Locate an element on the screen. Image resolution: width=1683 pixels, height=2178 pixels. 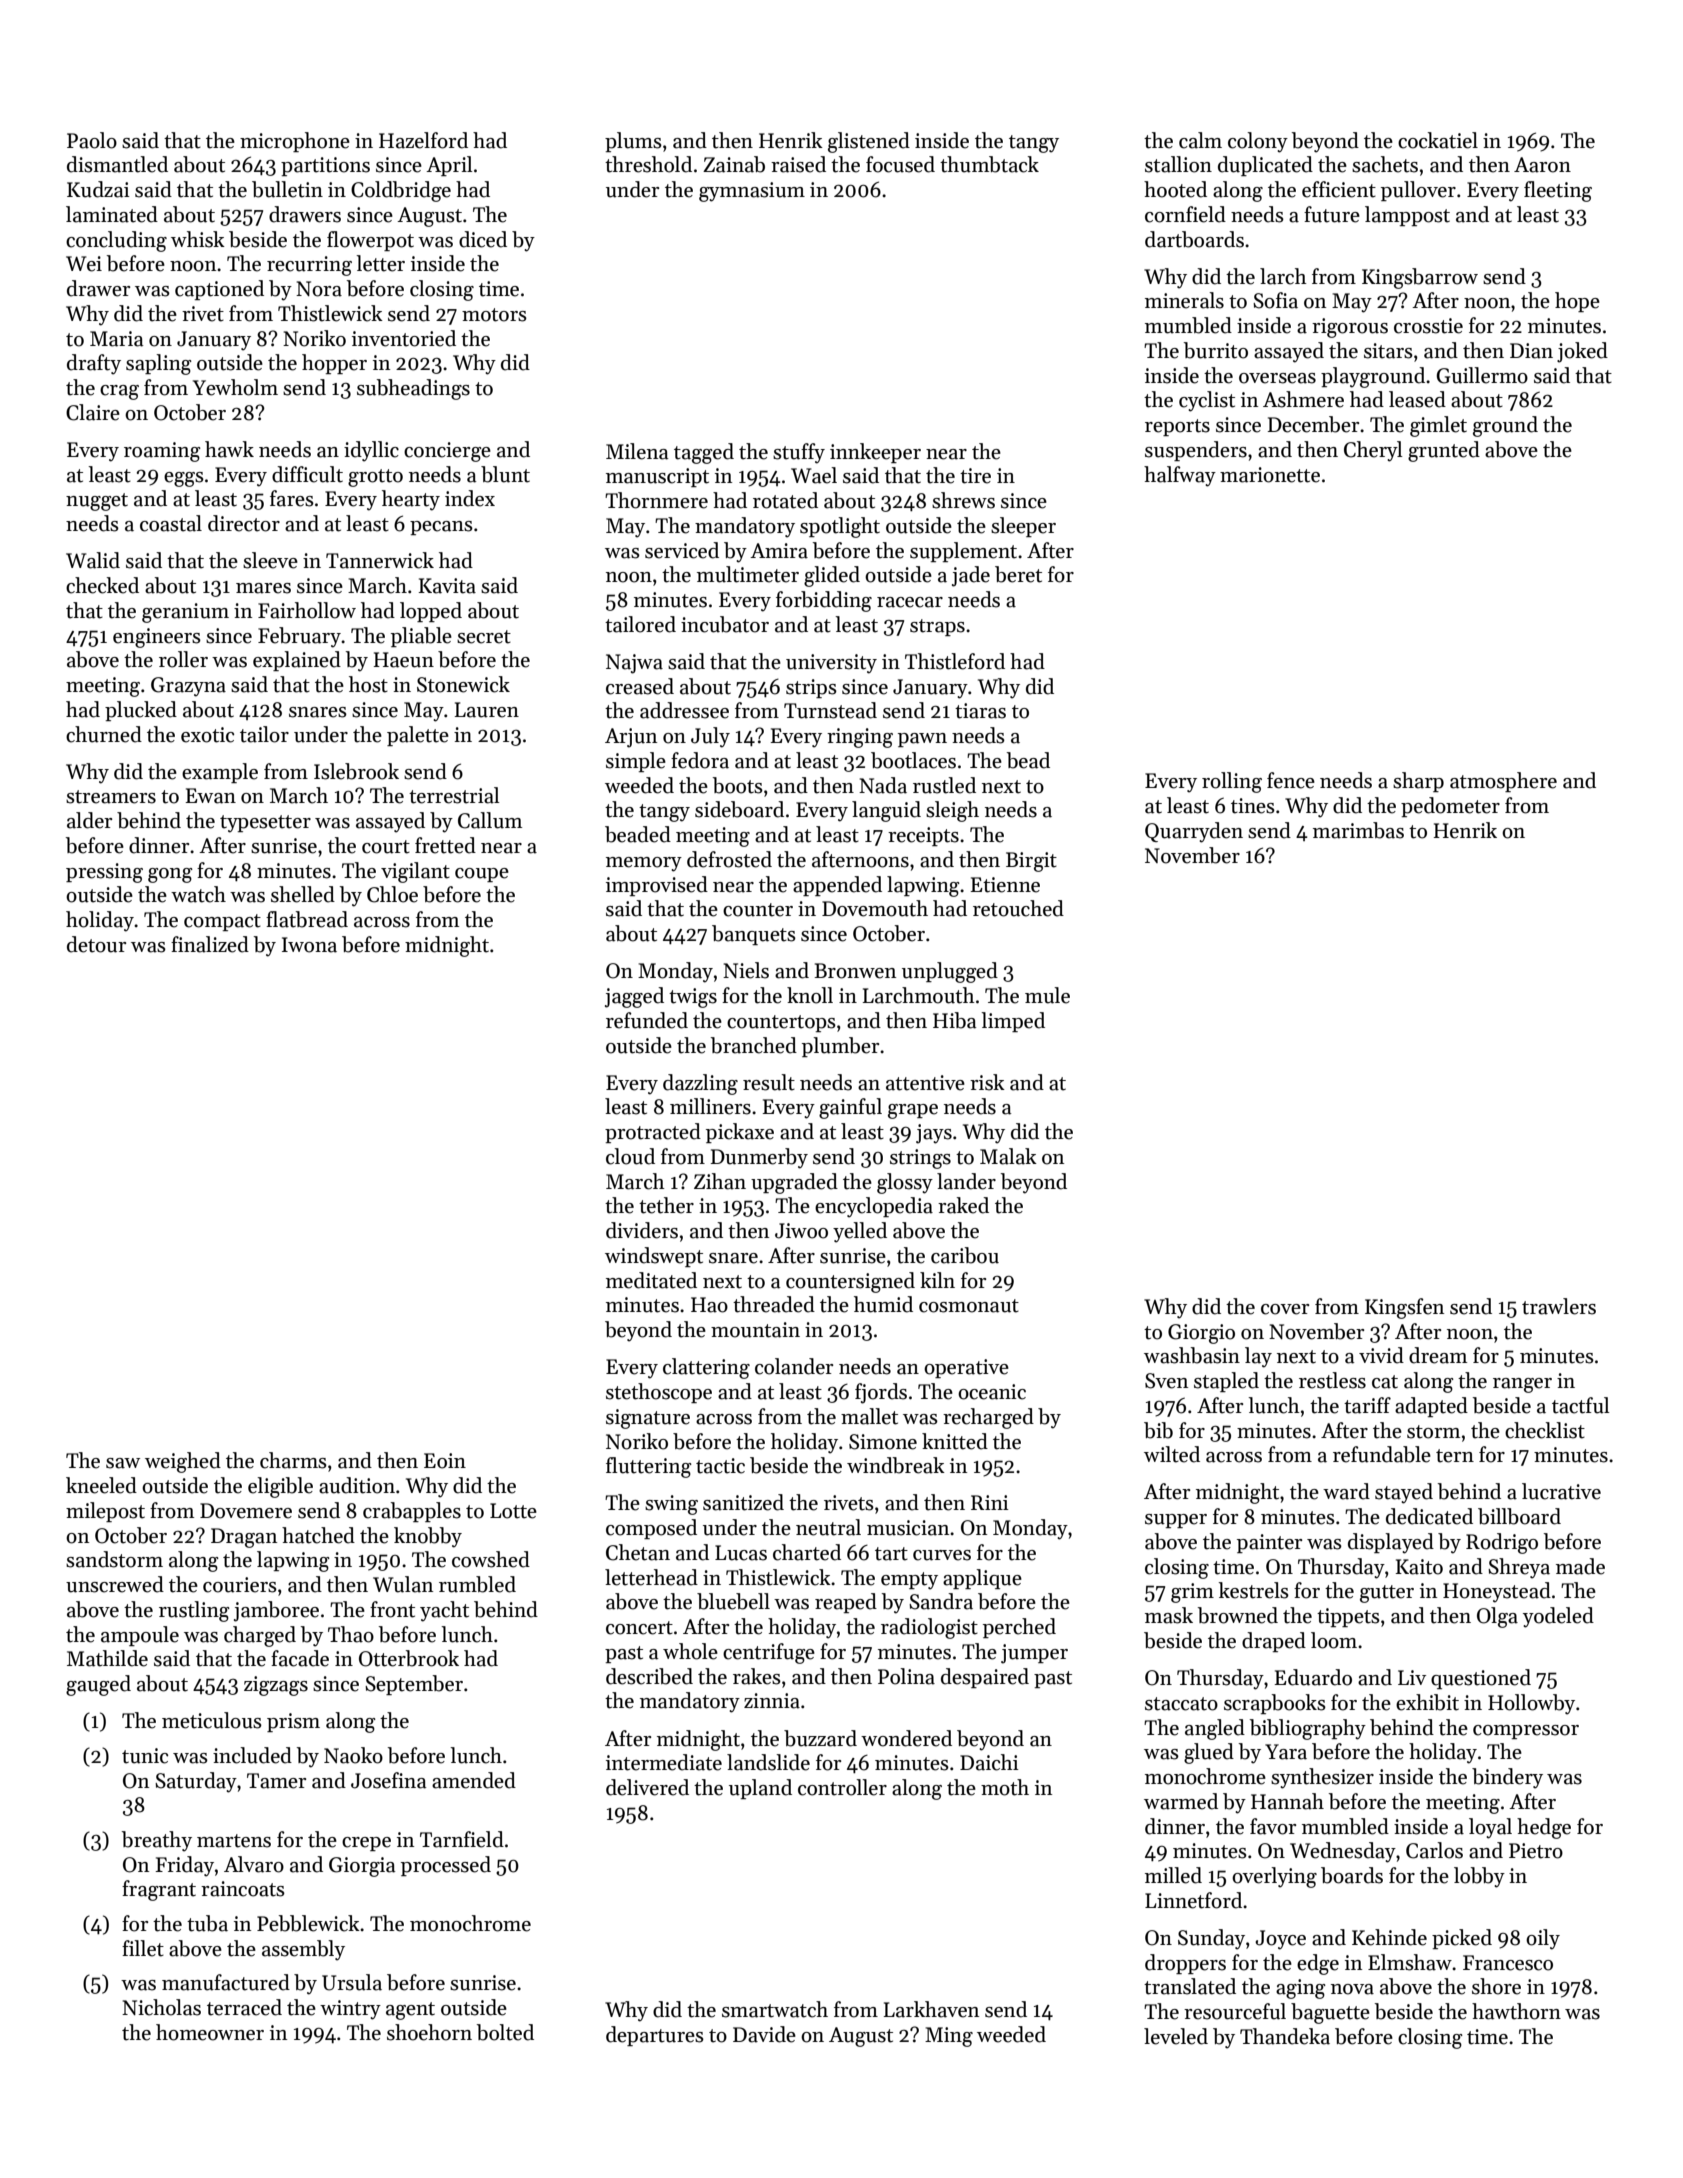
Hazelford is located at coordinates (423, 140).
